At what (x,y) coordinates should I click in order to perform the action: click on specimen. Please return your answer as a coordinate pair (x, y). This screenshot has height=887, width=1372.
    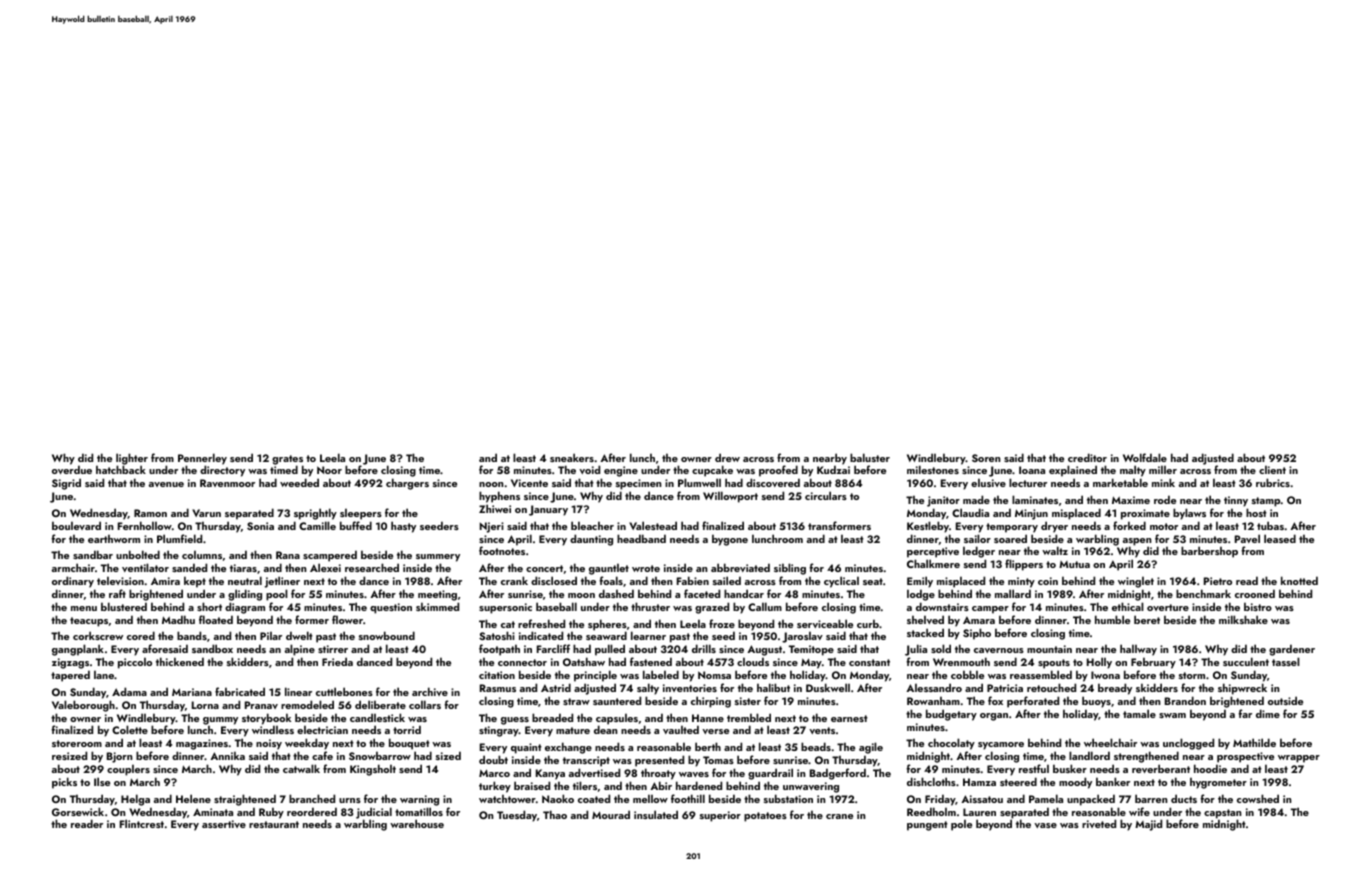
    Looking at the image, I should click on (638, 484).
